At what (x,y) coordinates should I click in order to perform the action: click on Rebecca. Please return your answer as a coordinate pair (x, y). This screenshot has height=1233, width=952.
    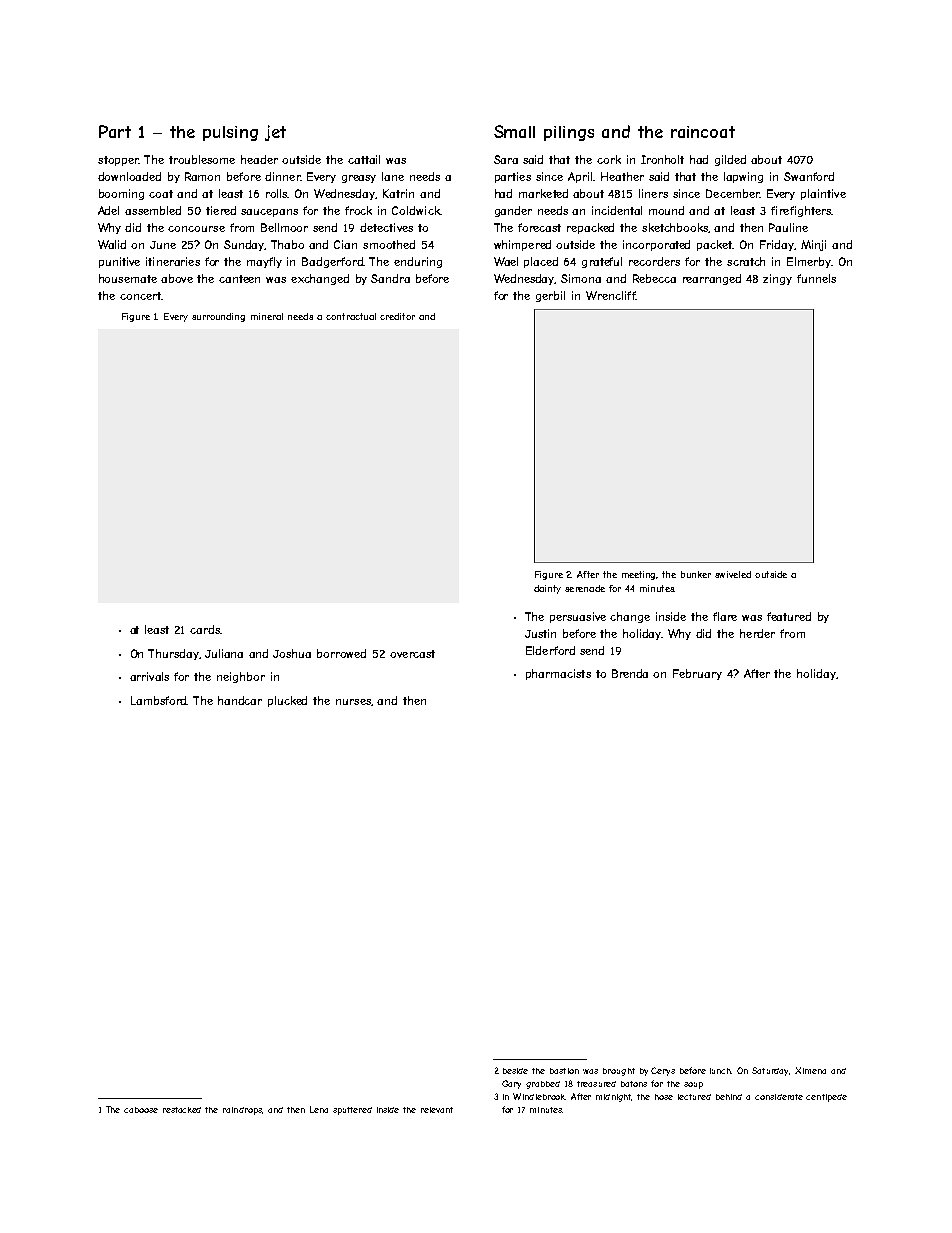
    Looking at the image, I should click on (654, 278).
